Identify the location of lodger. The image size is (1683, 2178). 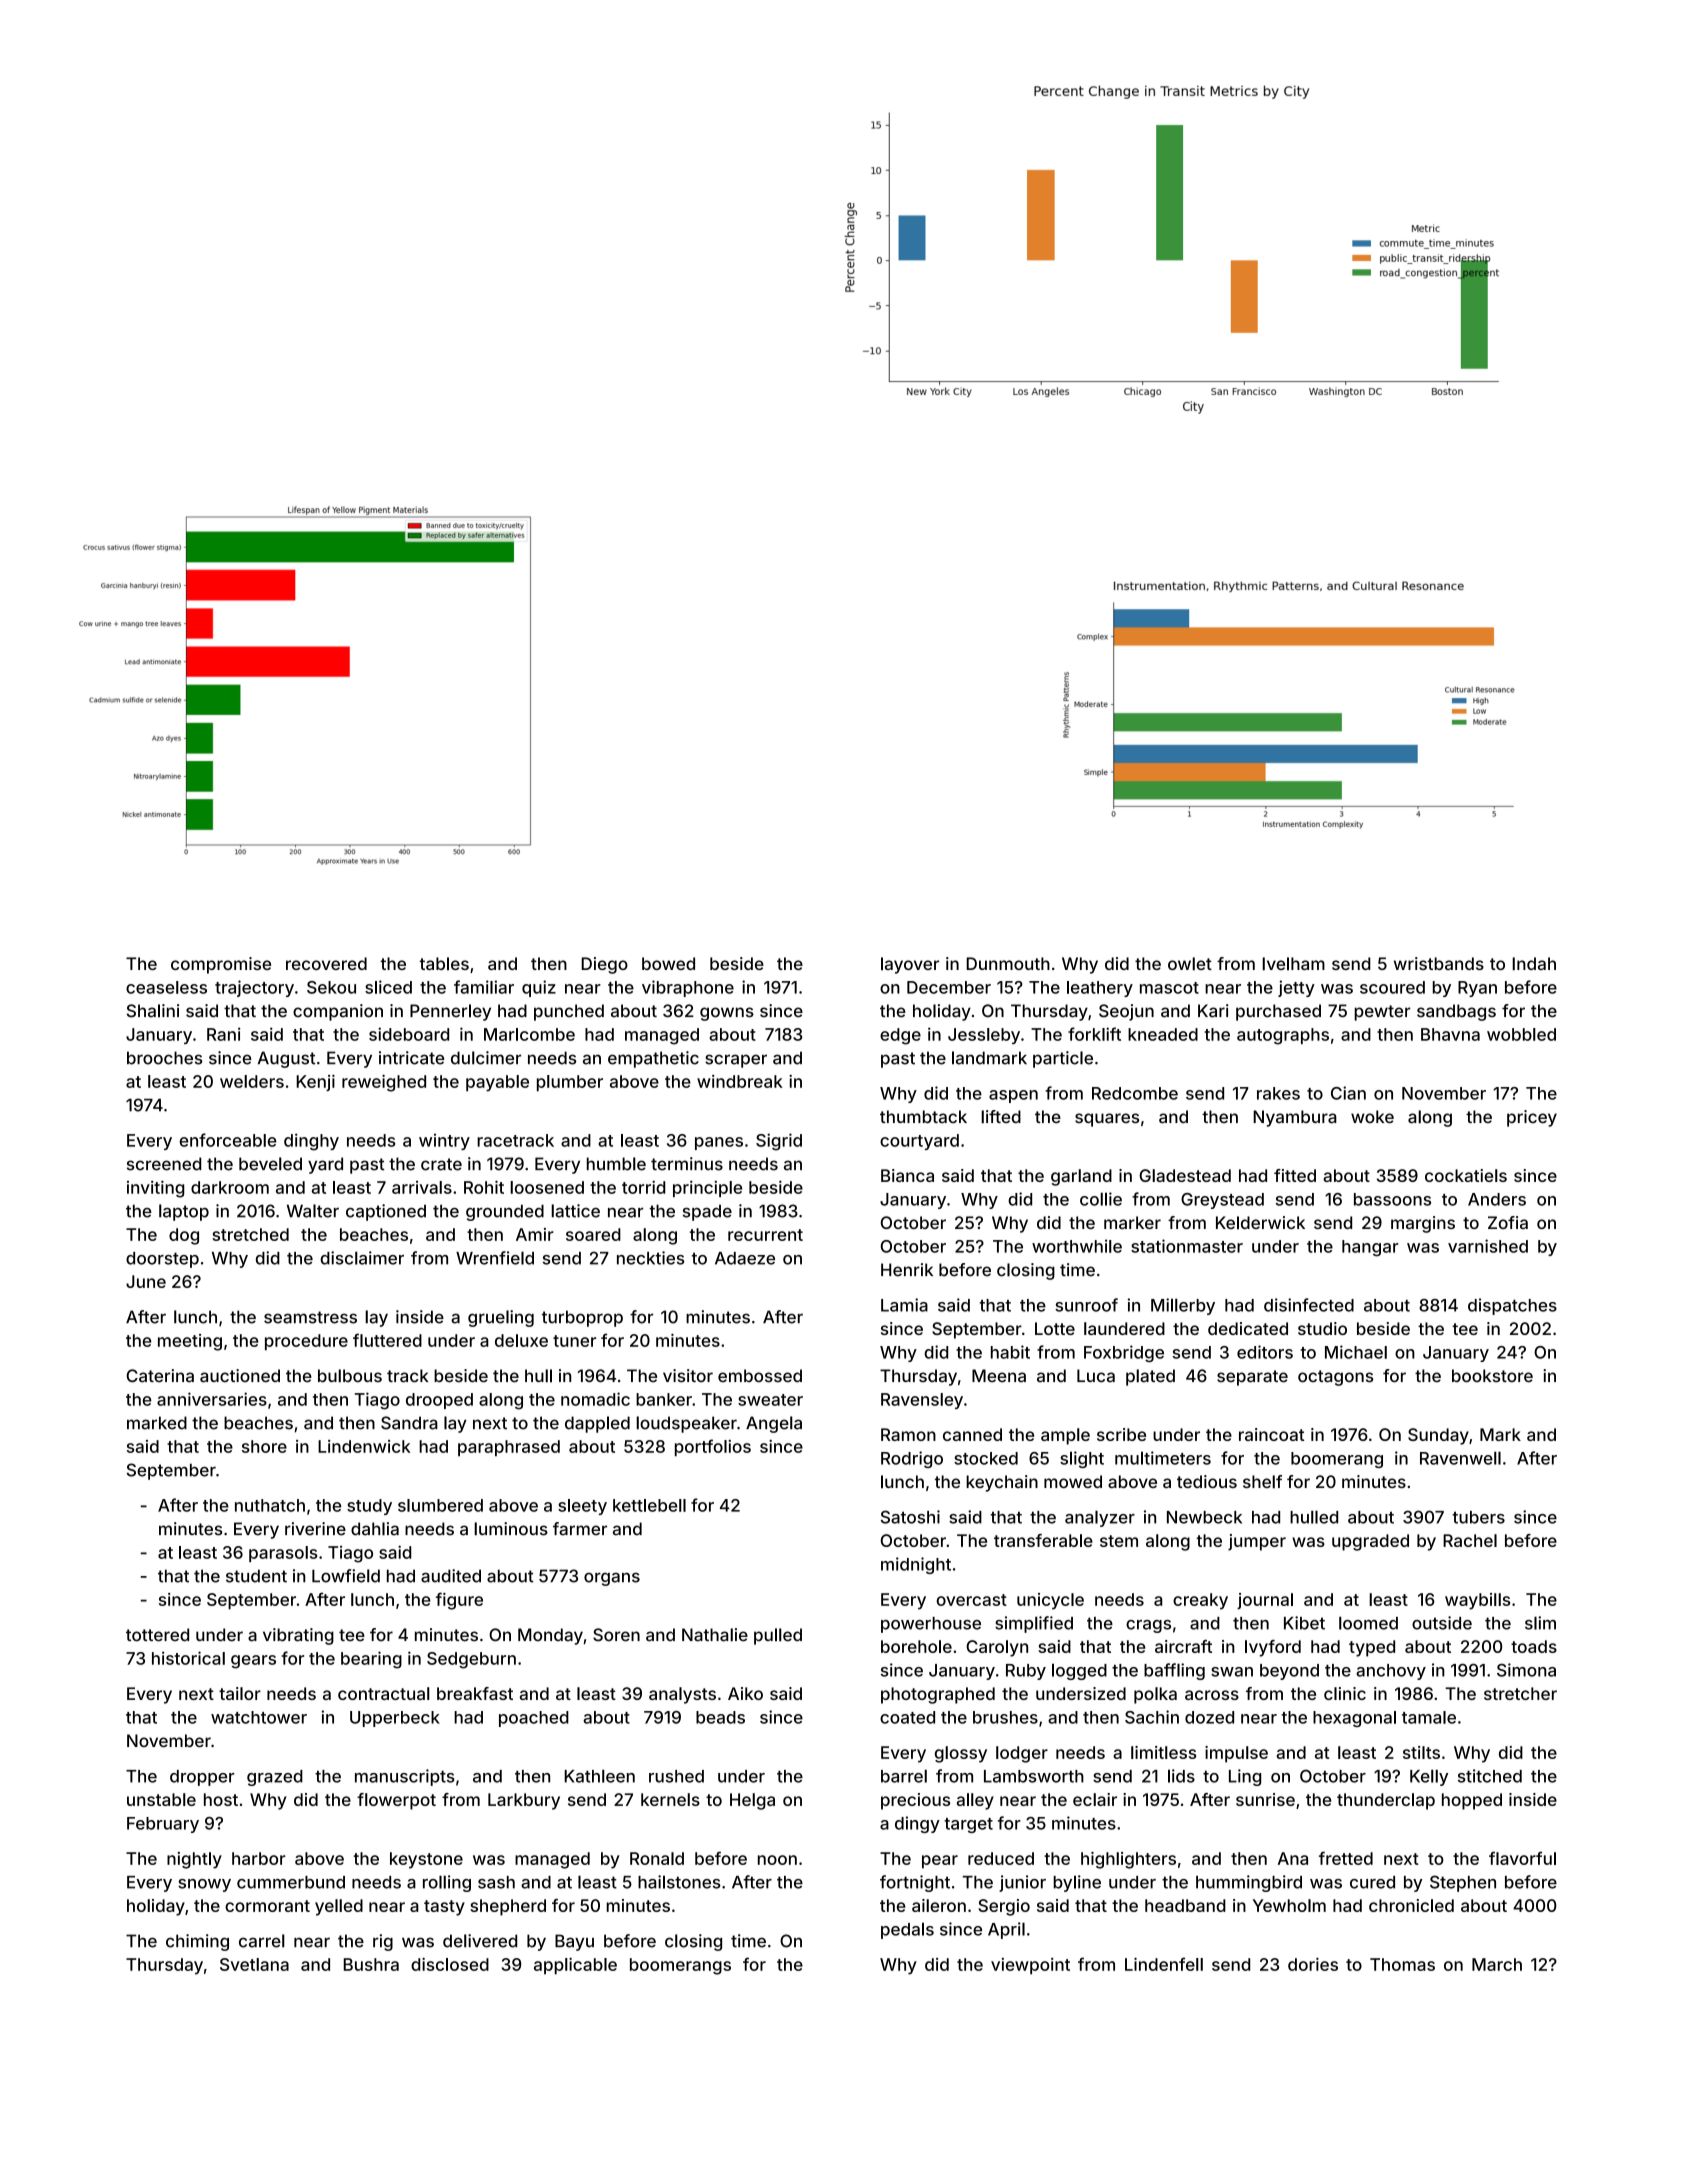
(1022, 1754).
